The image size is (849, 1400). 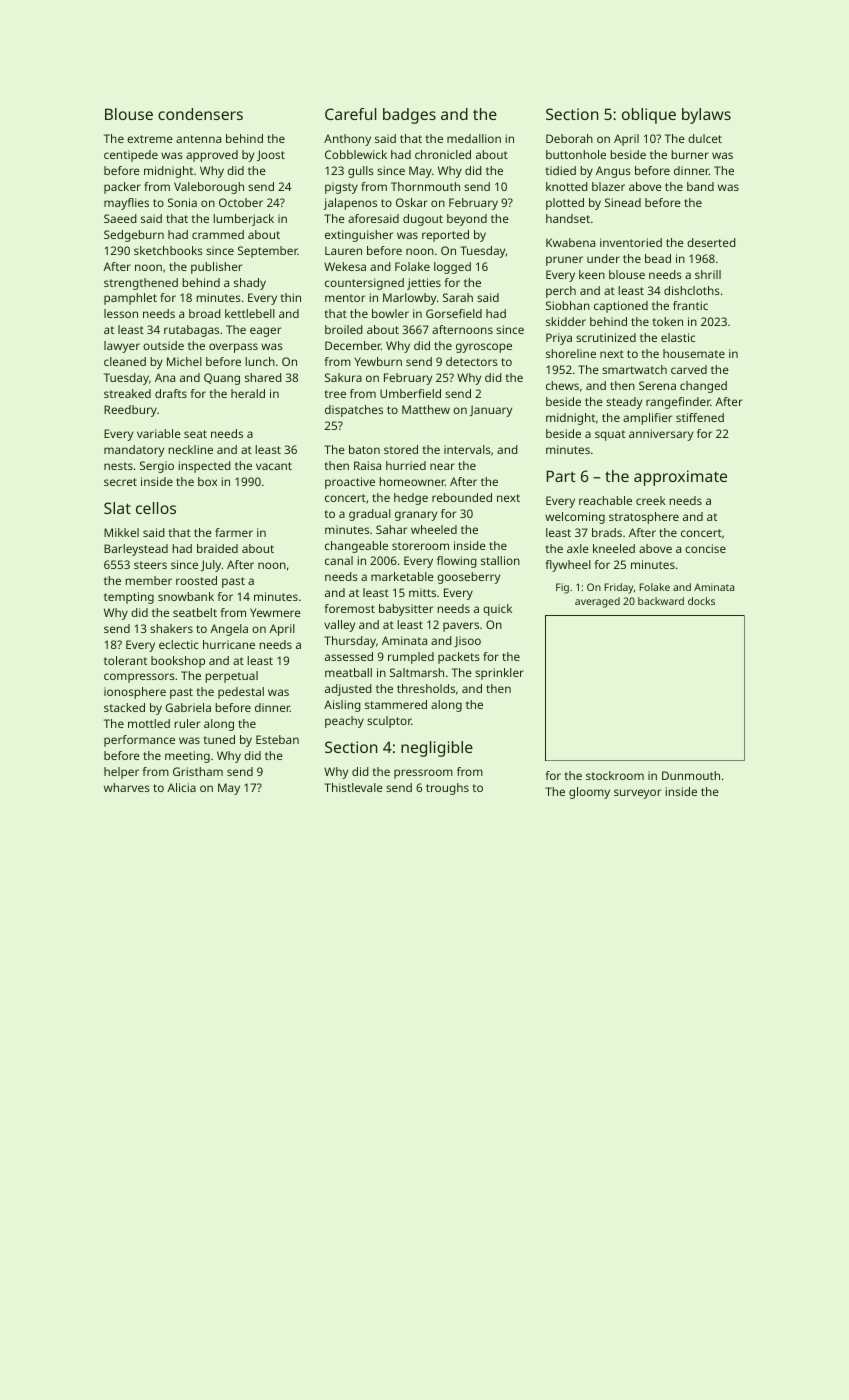 What do you see at coordinates (367, 465) in the screenshot?
I see `Raisa` at bounding box center [367, 465].
